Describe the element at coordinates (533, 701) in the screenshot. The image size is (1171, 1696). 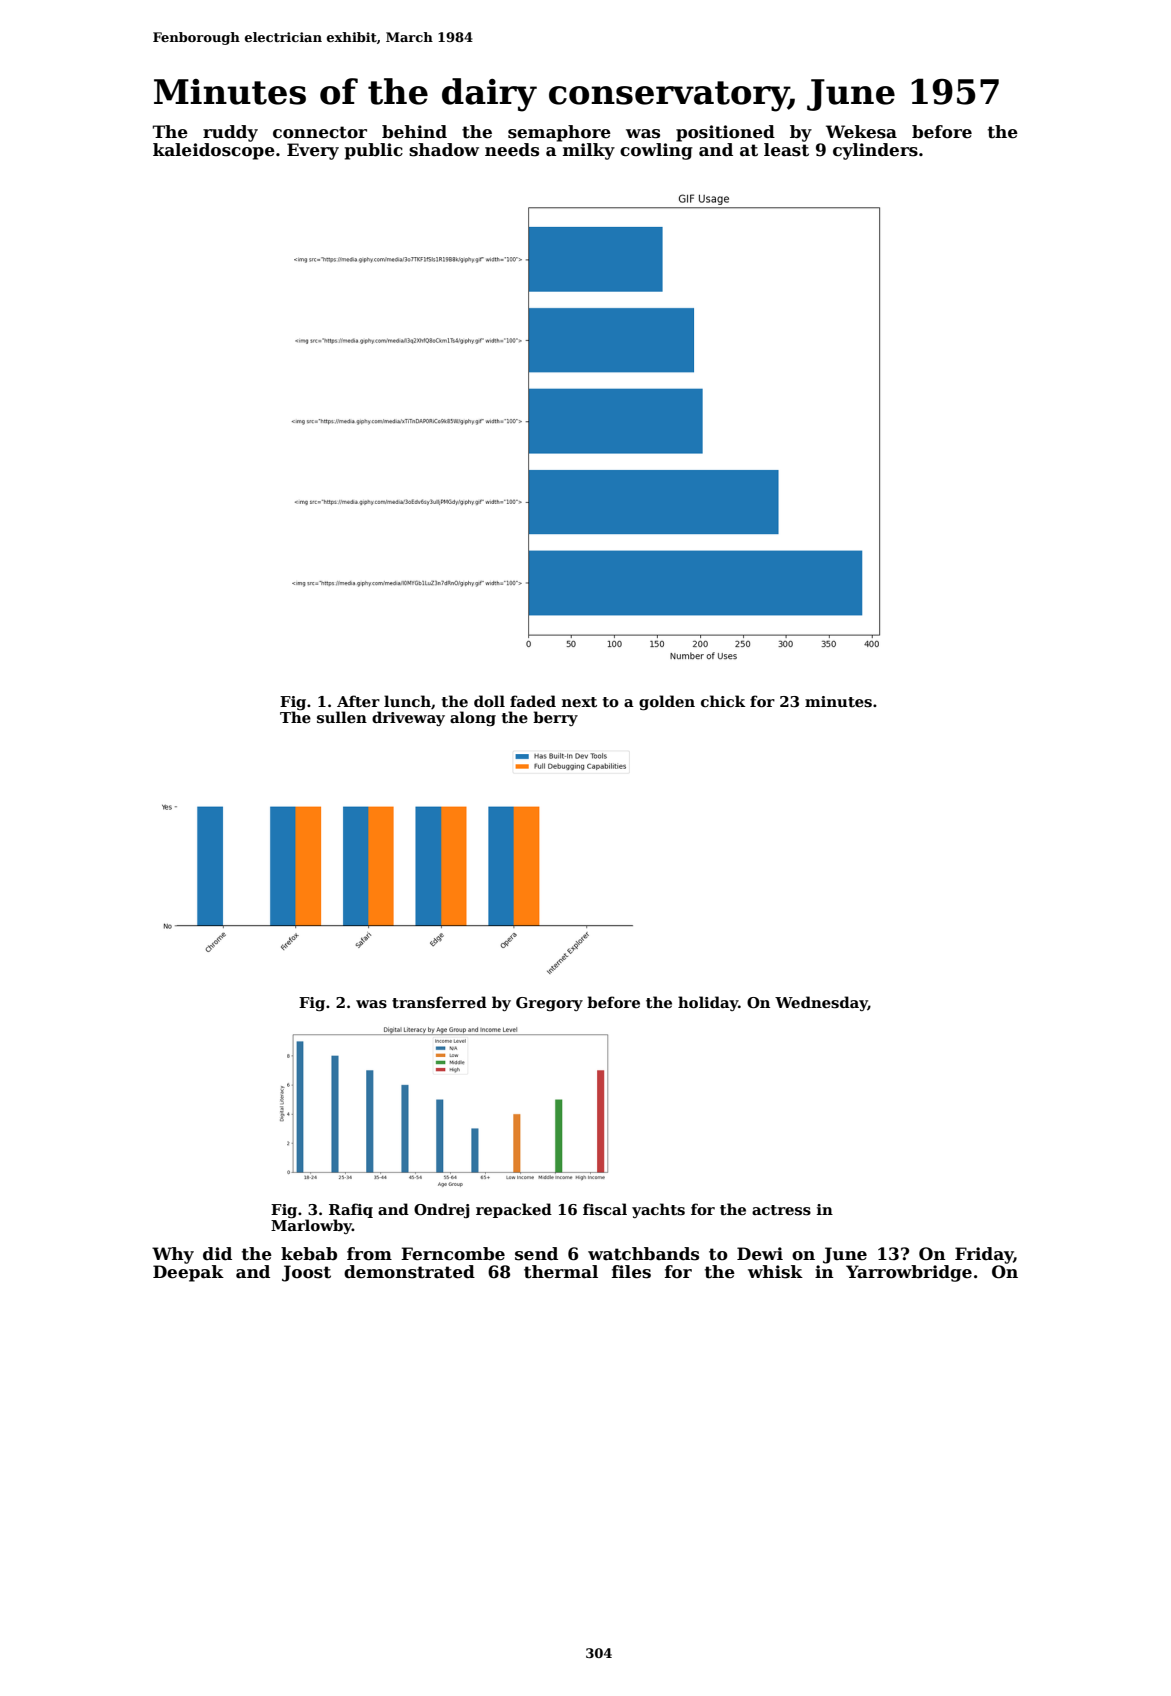
I see `faded` at that location.
